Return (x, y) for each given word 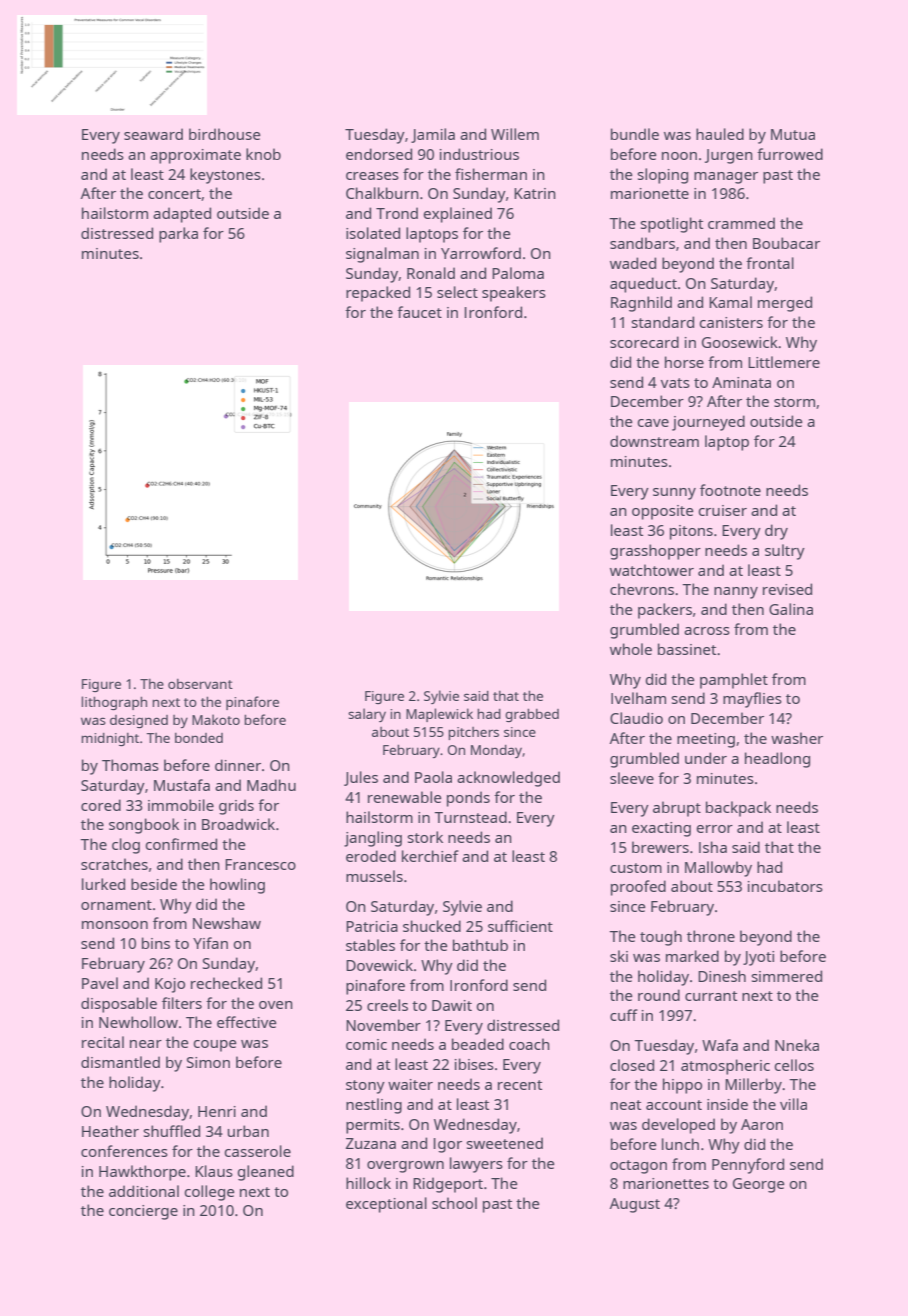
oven (276, 1005)
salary (367, 715)
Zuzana (371, 1143)
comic (366, 1044)
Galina (791, 609)
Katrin (535, 193)
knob (263, 154)
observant (200, 684)
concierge (143, 1212)
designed (139, 721)
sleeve (632, 778)
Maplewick (439, 715)
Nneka (797, 1045)
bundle (635, 134)
